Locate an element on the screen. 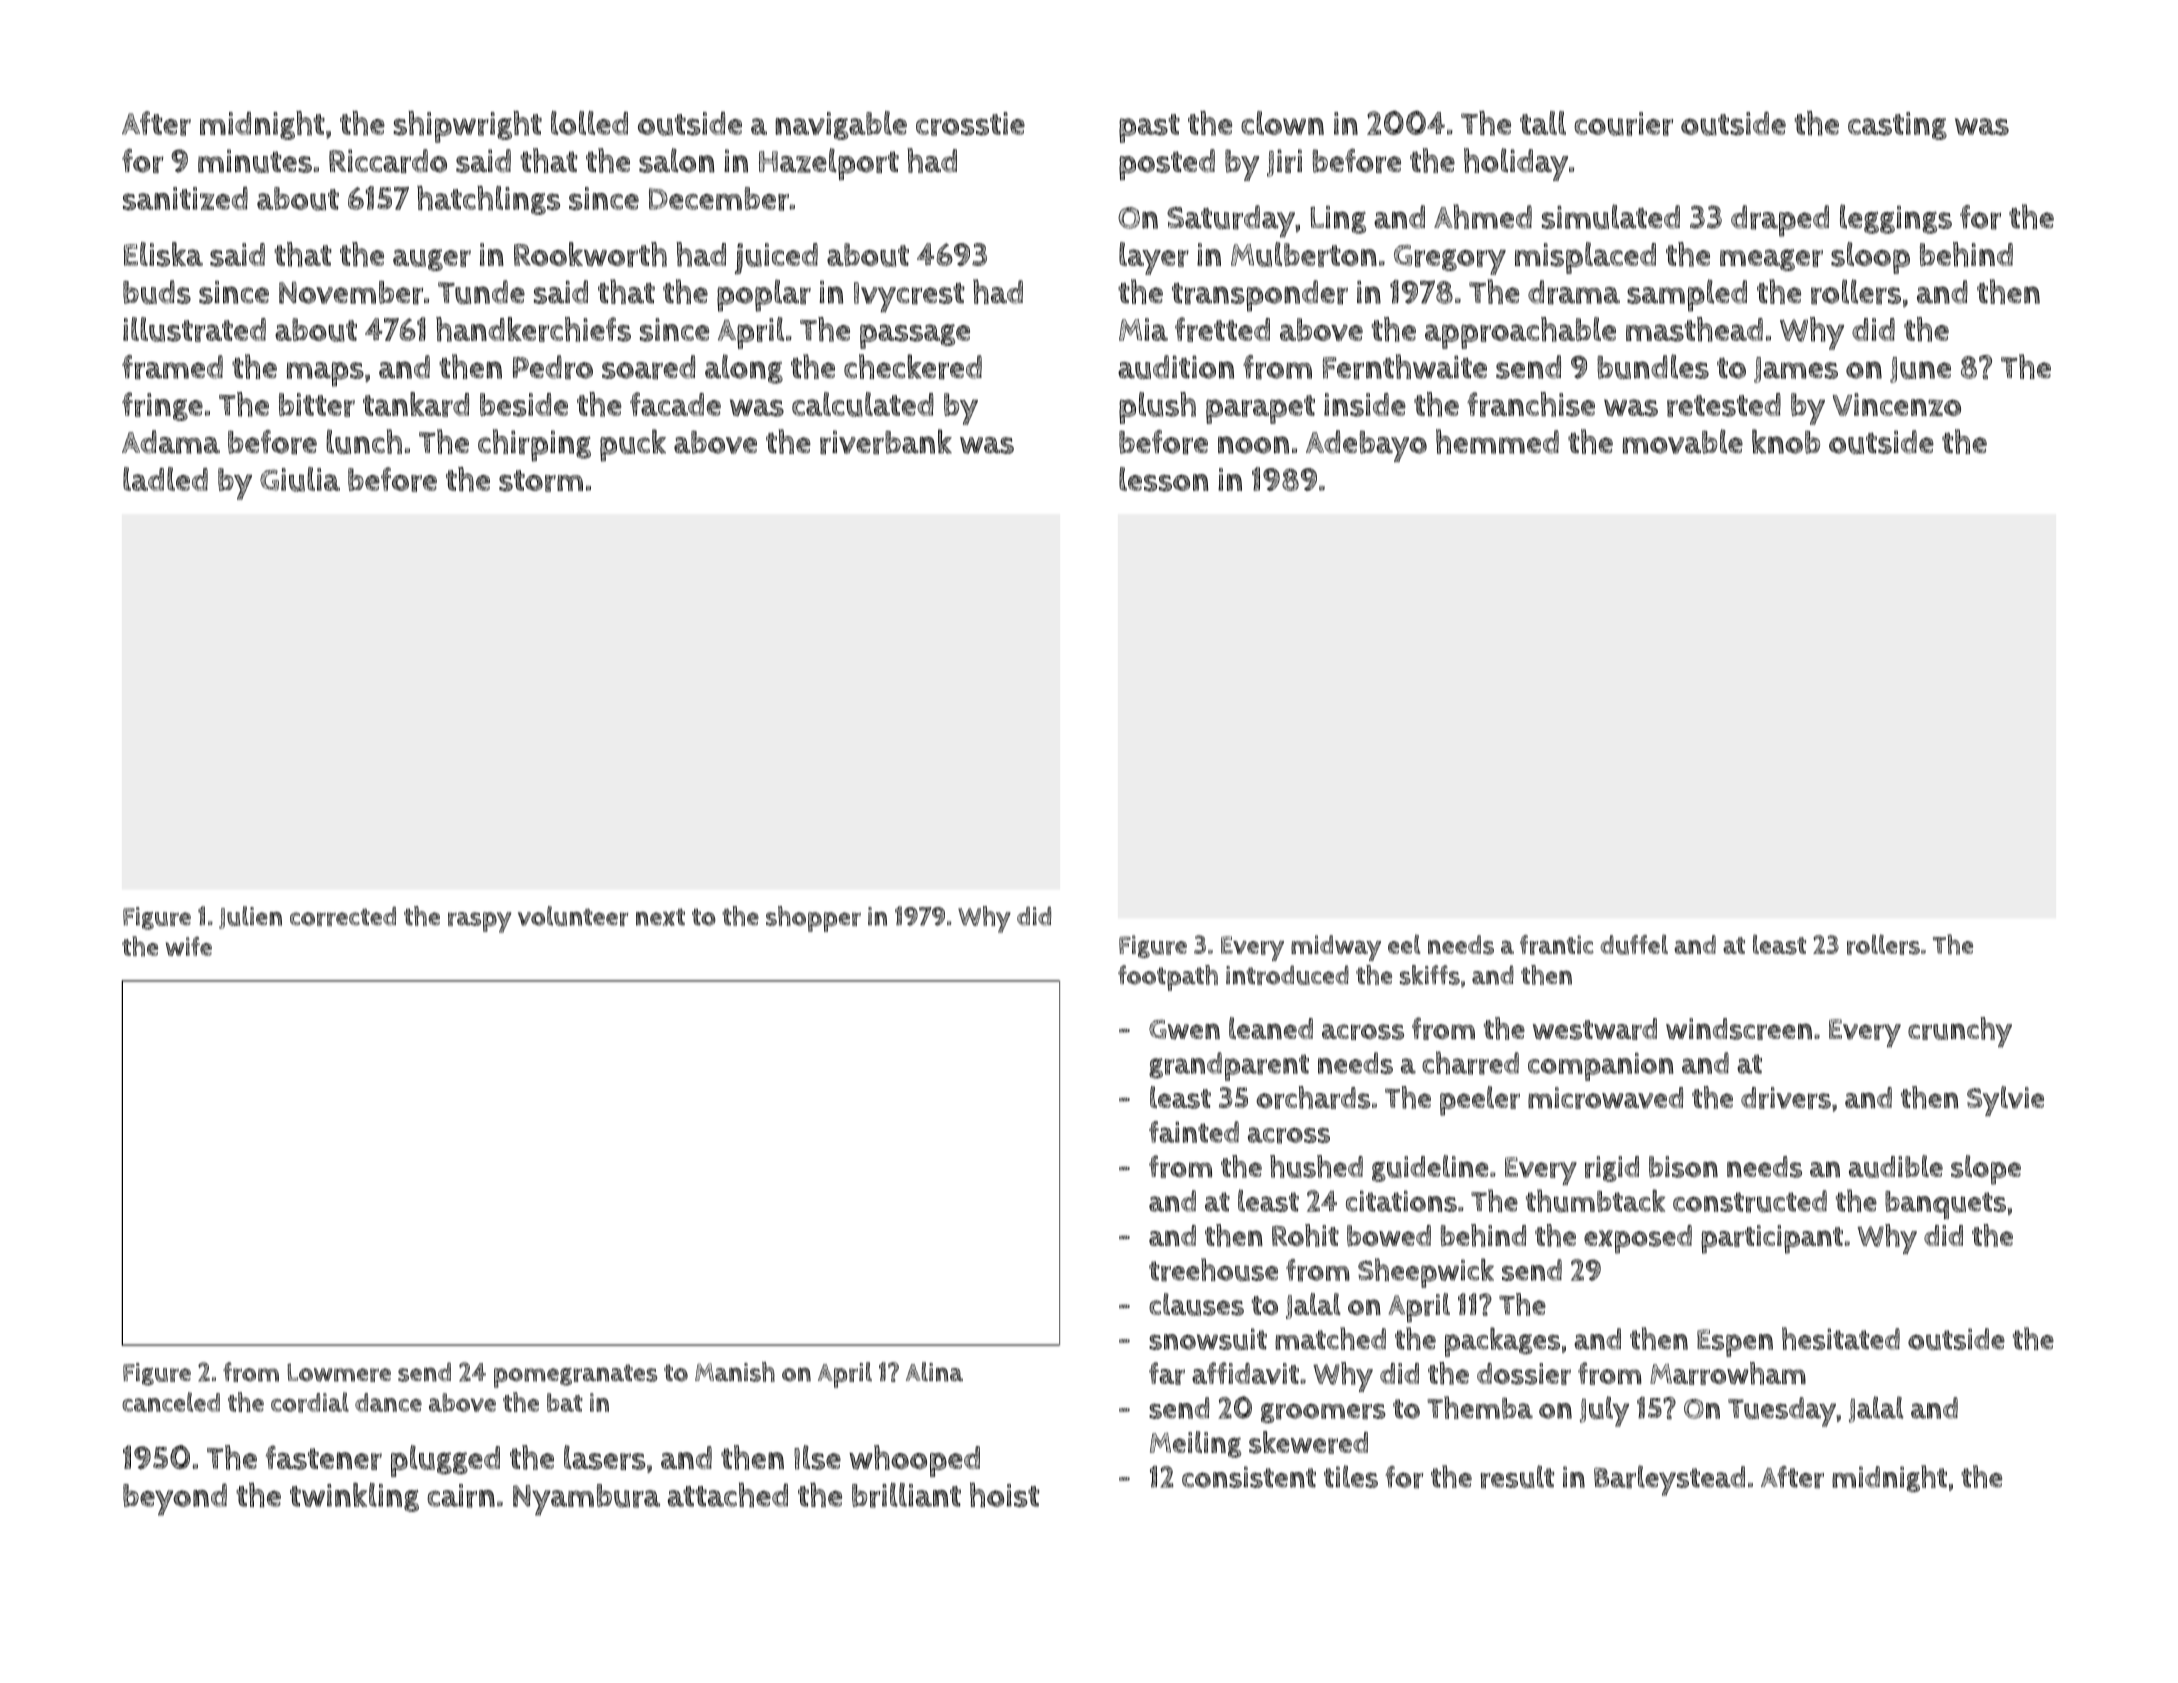  Jiri is located at coordinates (1284, 163).
